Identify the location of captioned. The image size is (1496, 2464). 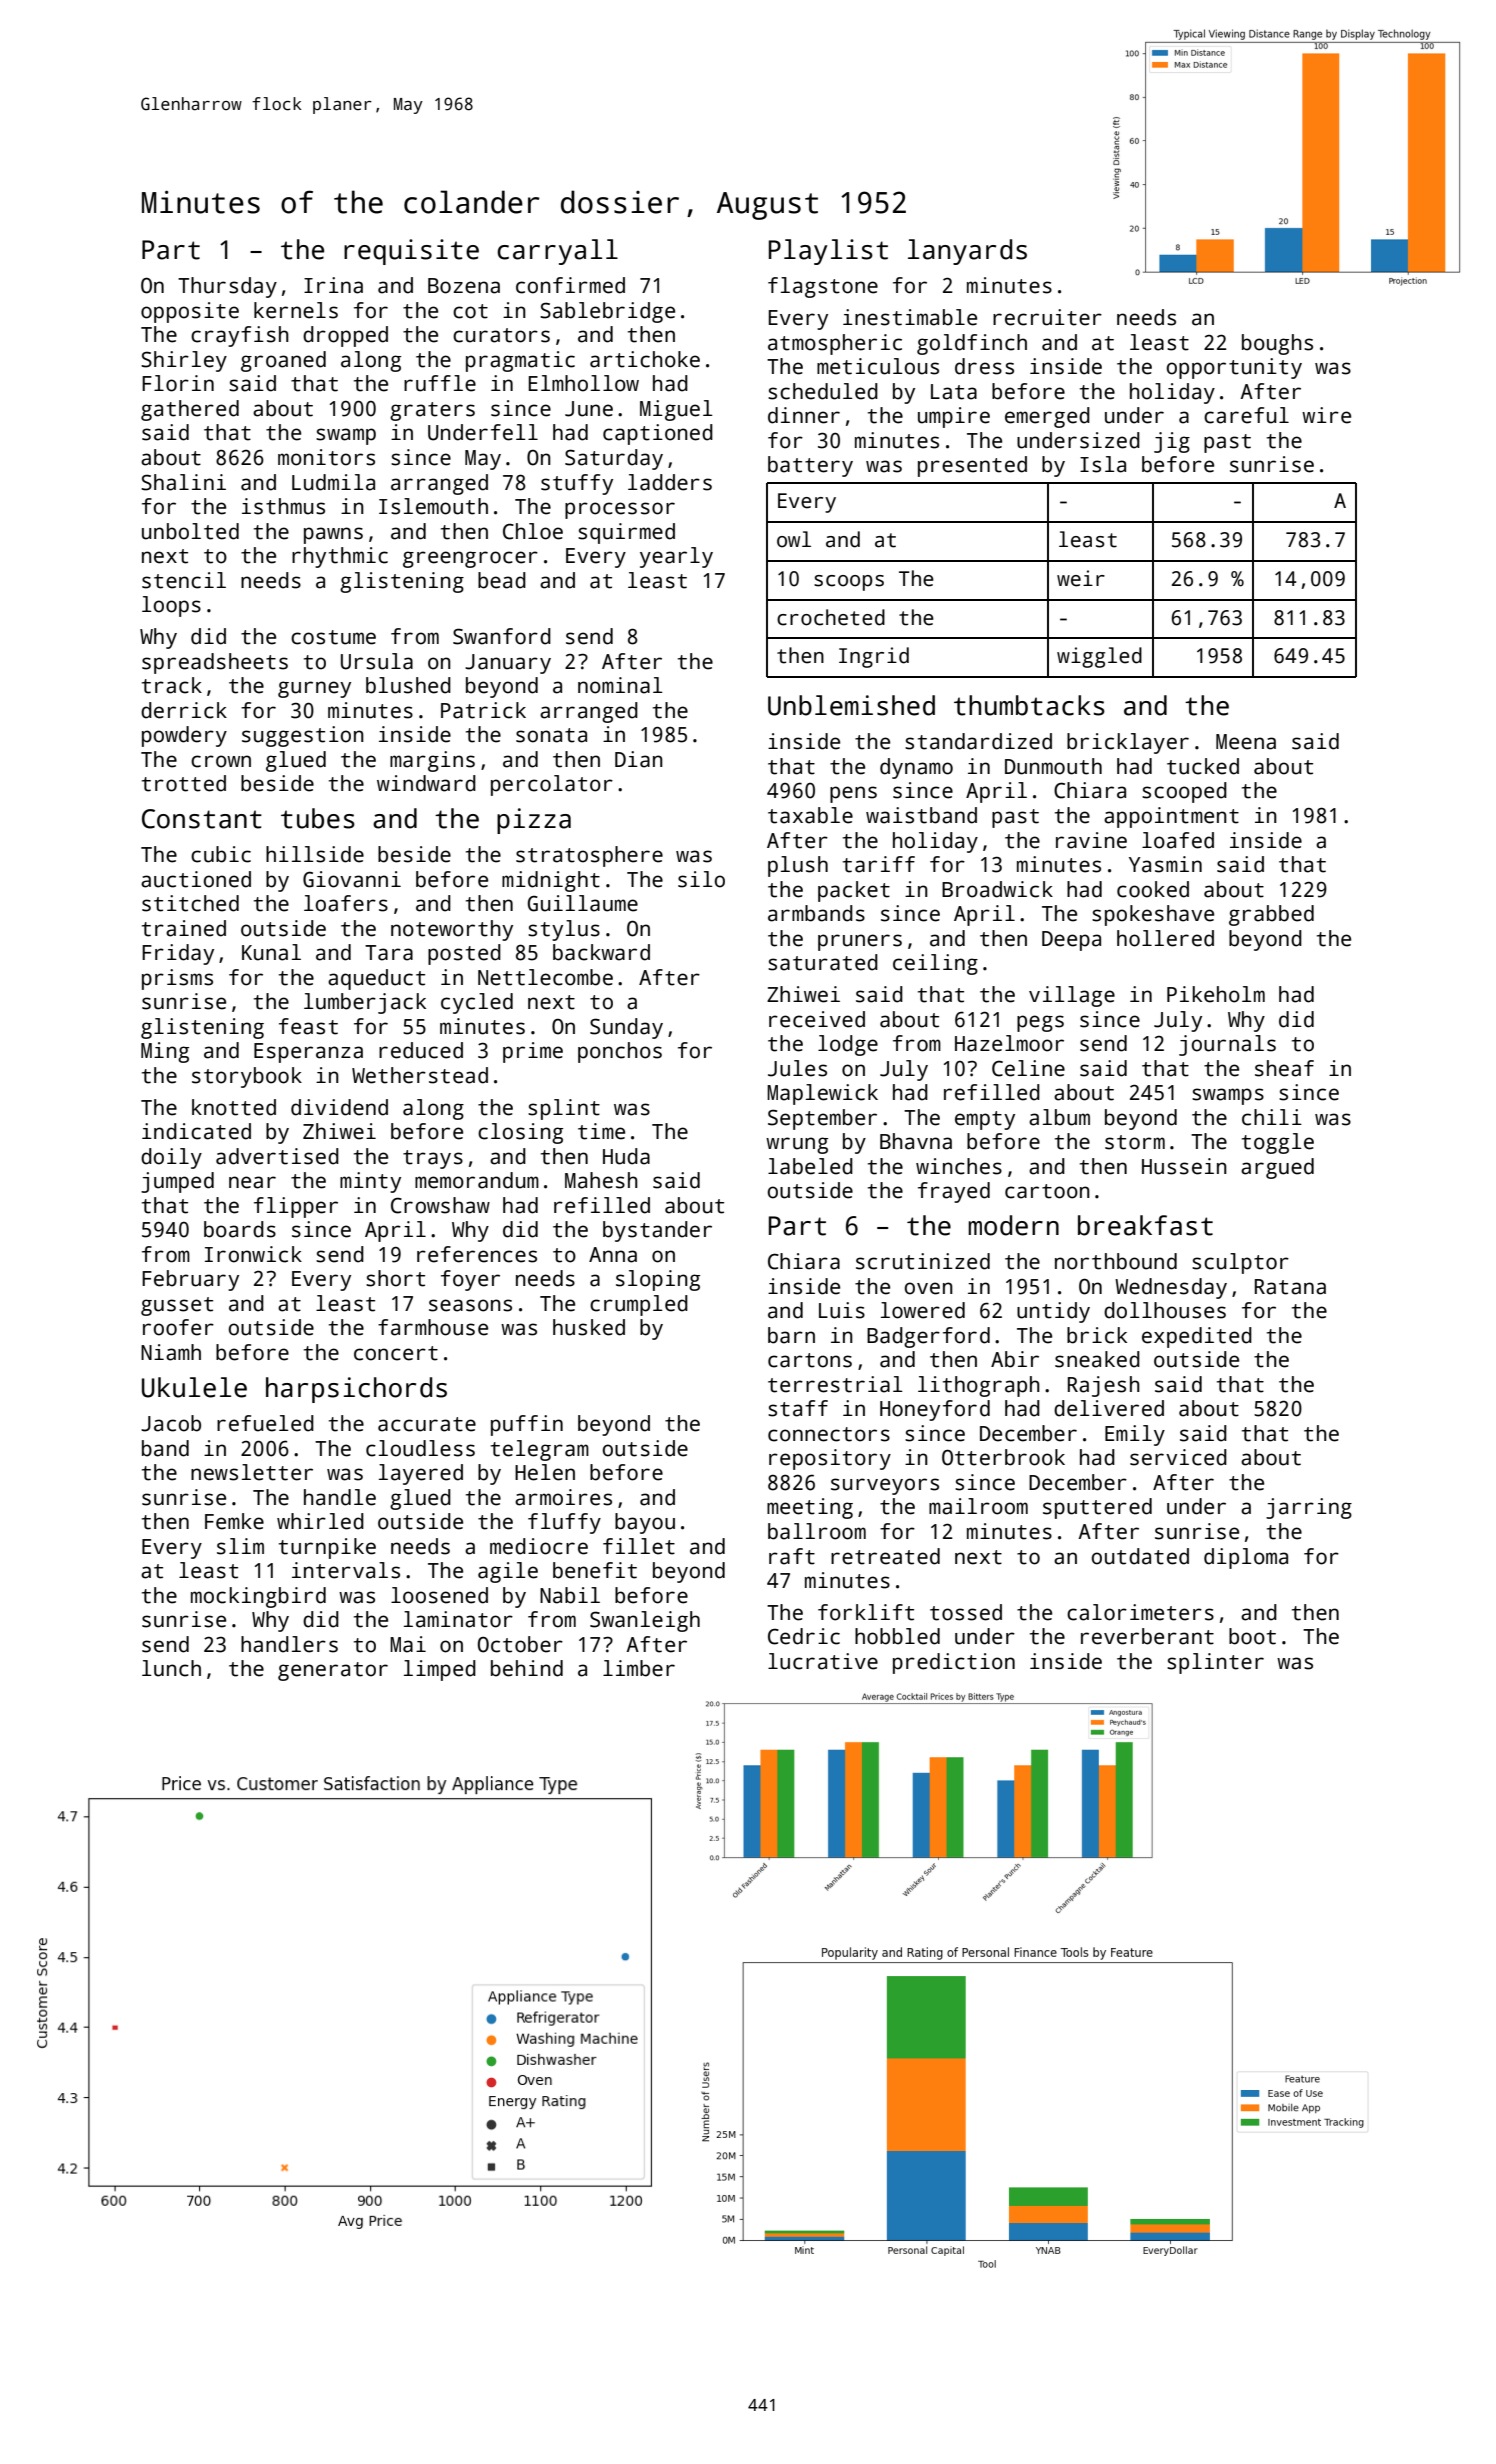
(658, 434).
